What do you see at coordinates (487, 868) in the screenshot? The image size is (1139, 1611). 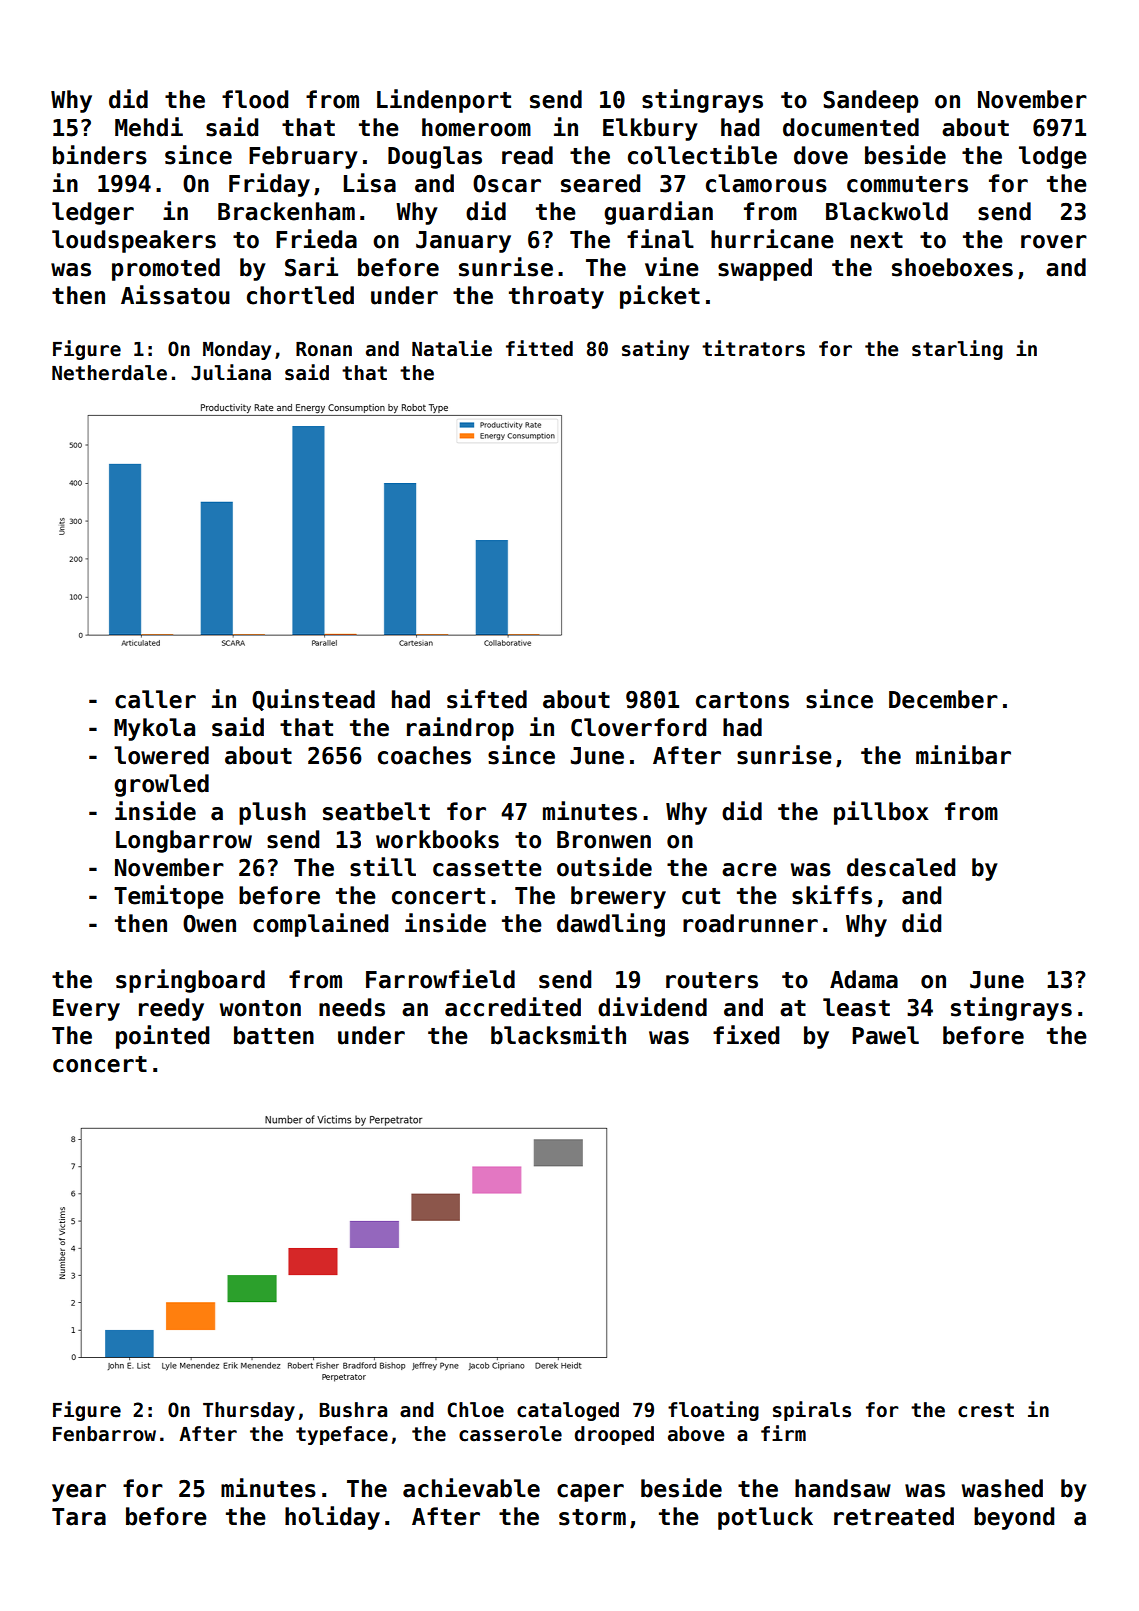 I see `cassette` at bounding box center [487, 868].
